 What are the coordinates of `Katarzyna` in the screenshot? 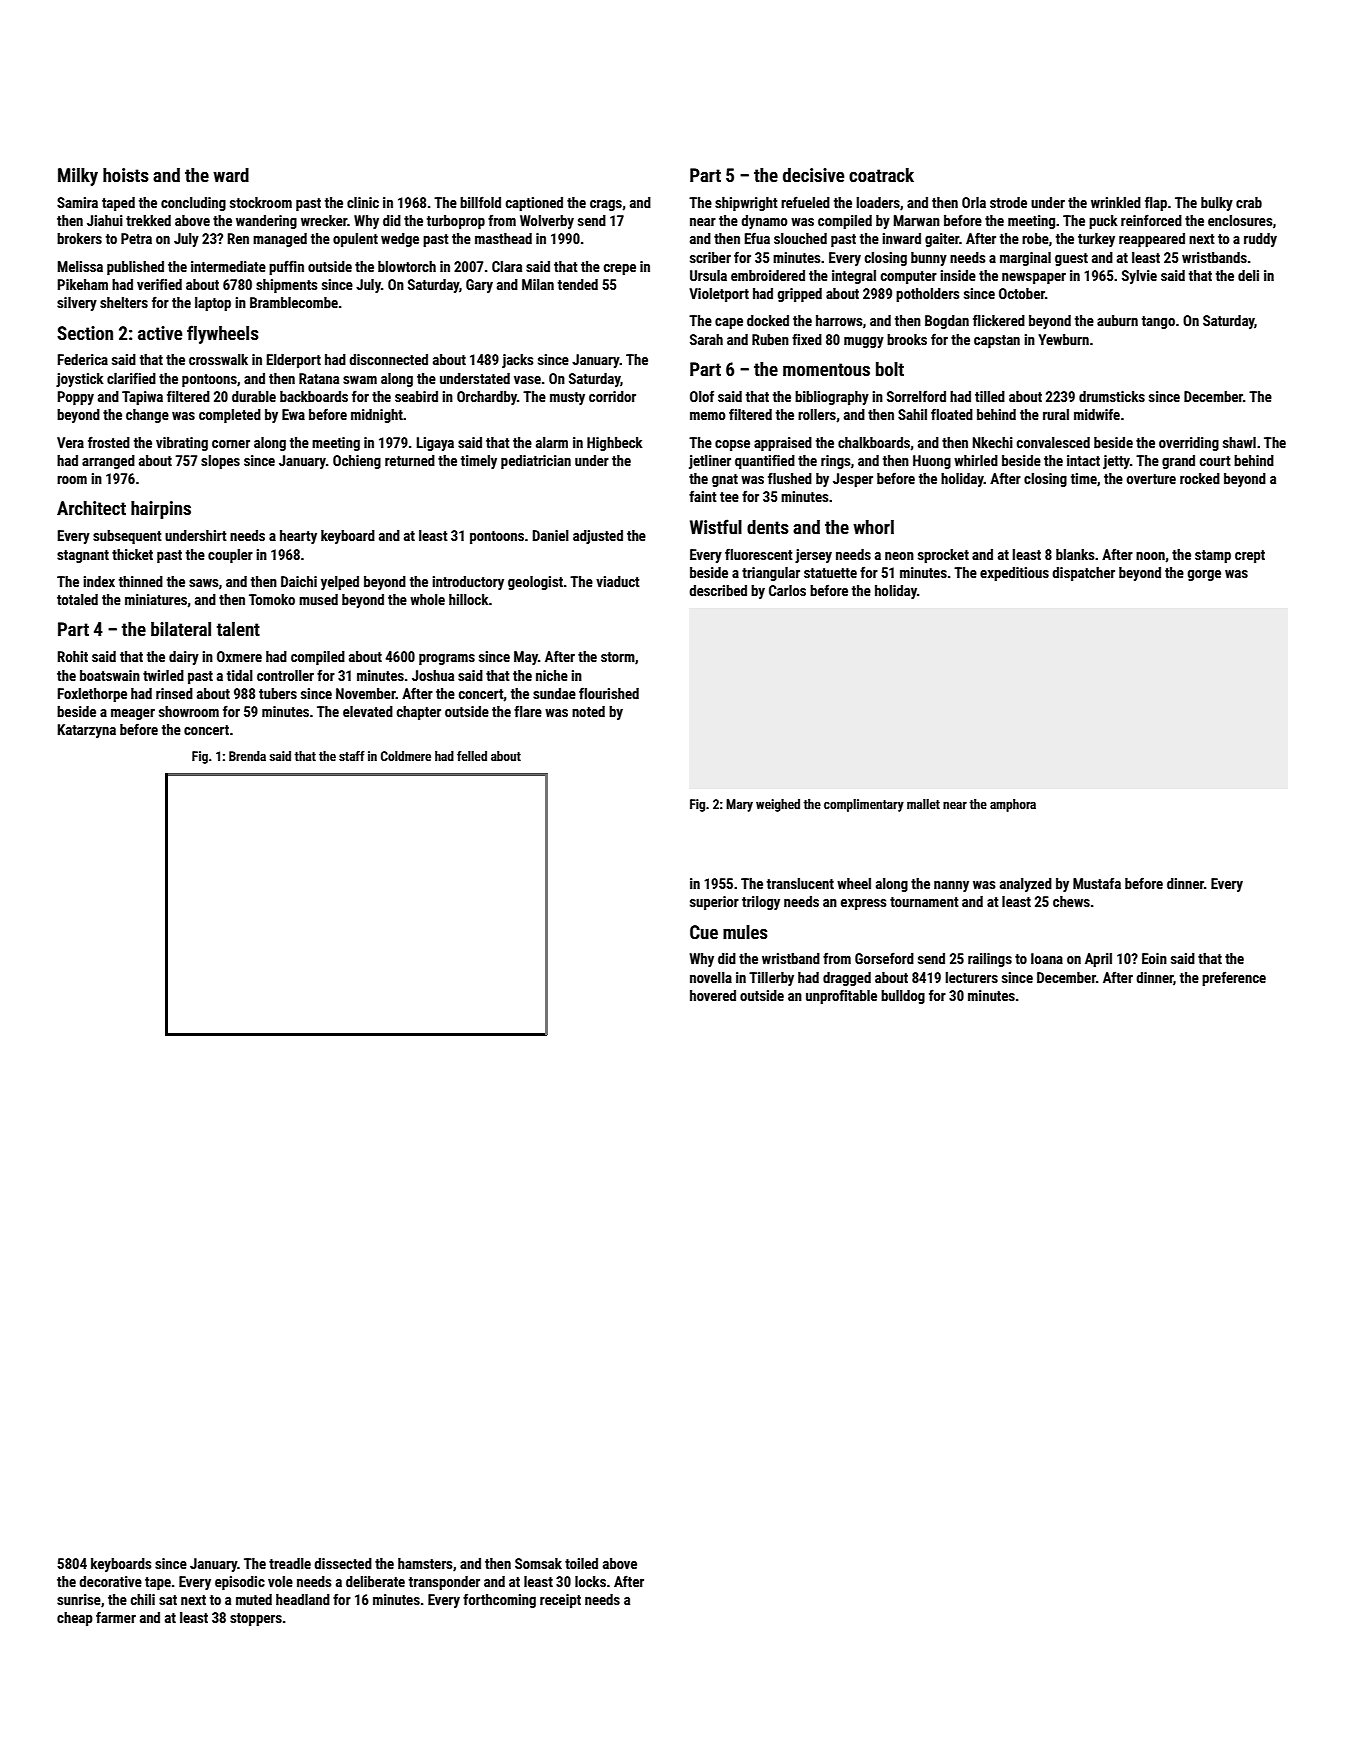 It's located at (87, 731).
